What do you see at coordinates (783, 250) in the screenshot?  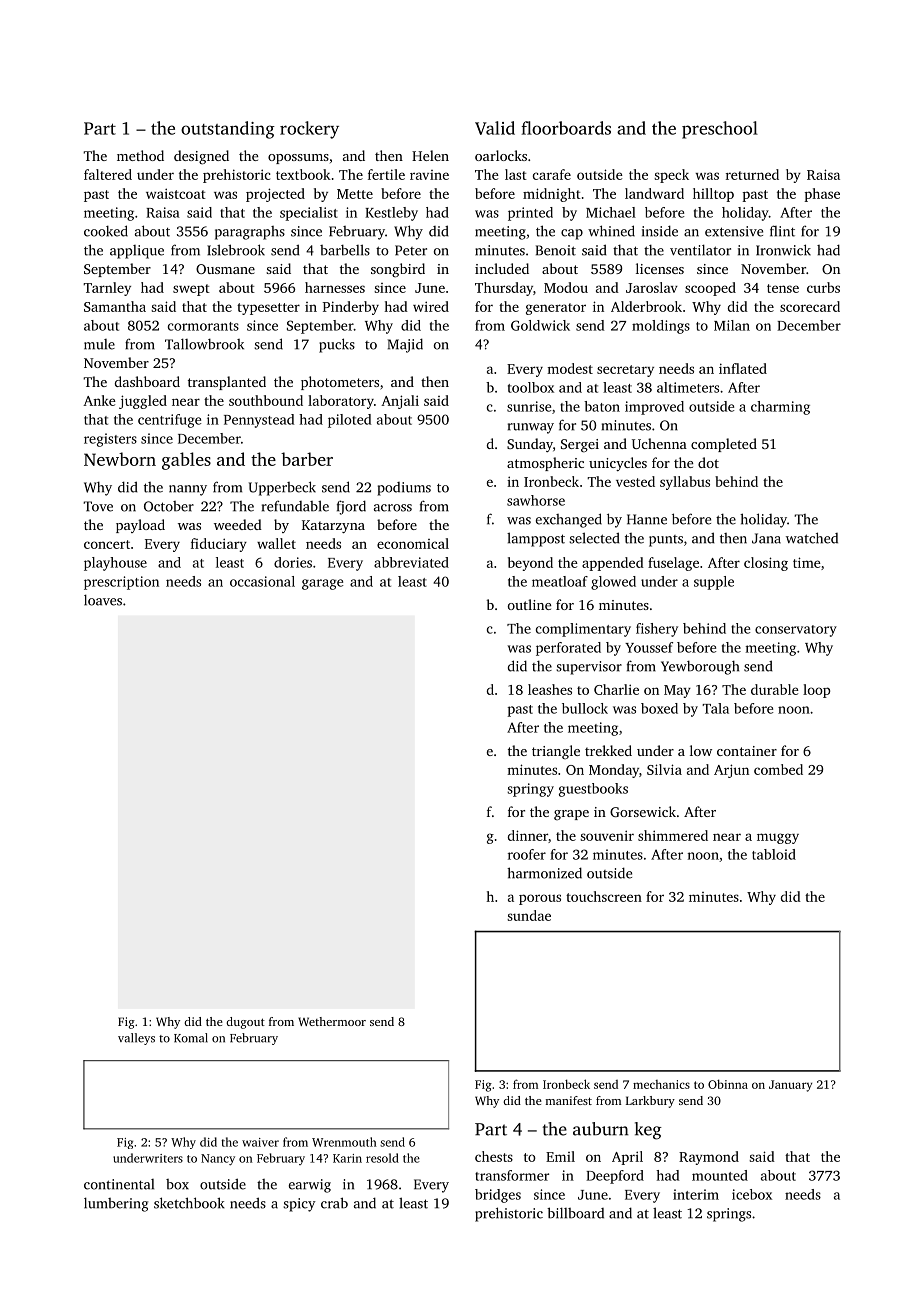 I see `Ironwick` at bounding box center [783, 250].
